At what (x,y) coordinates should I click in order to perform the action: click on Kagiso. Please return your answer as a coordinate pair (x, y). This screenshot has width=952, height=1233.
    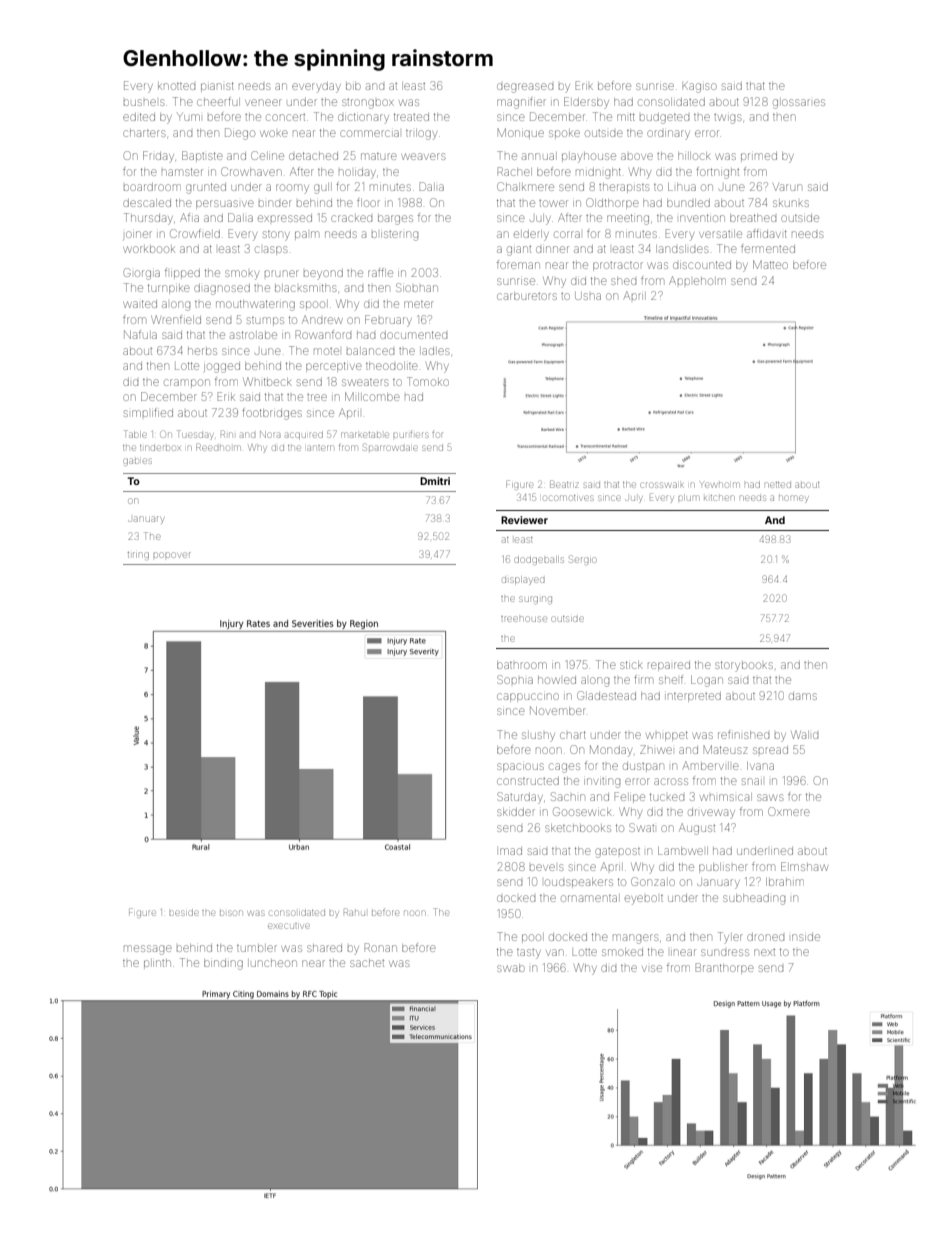
    Looking at the image, I should click on (699, 87).
